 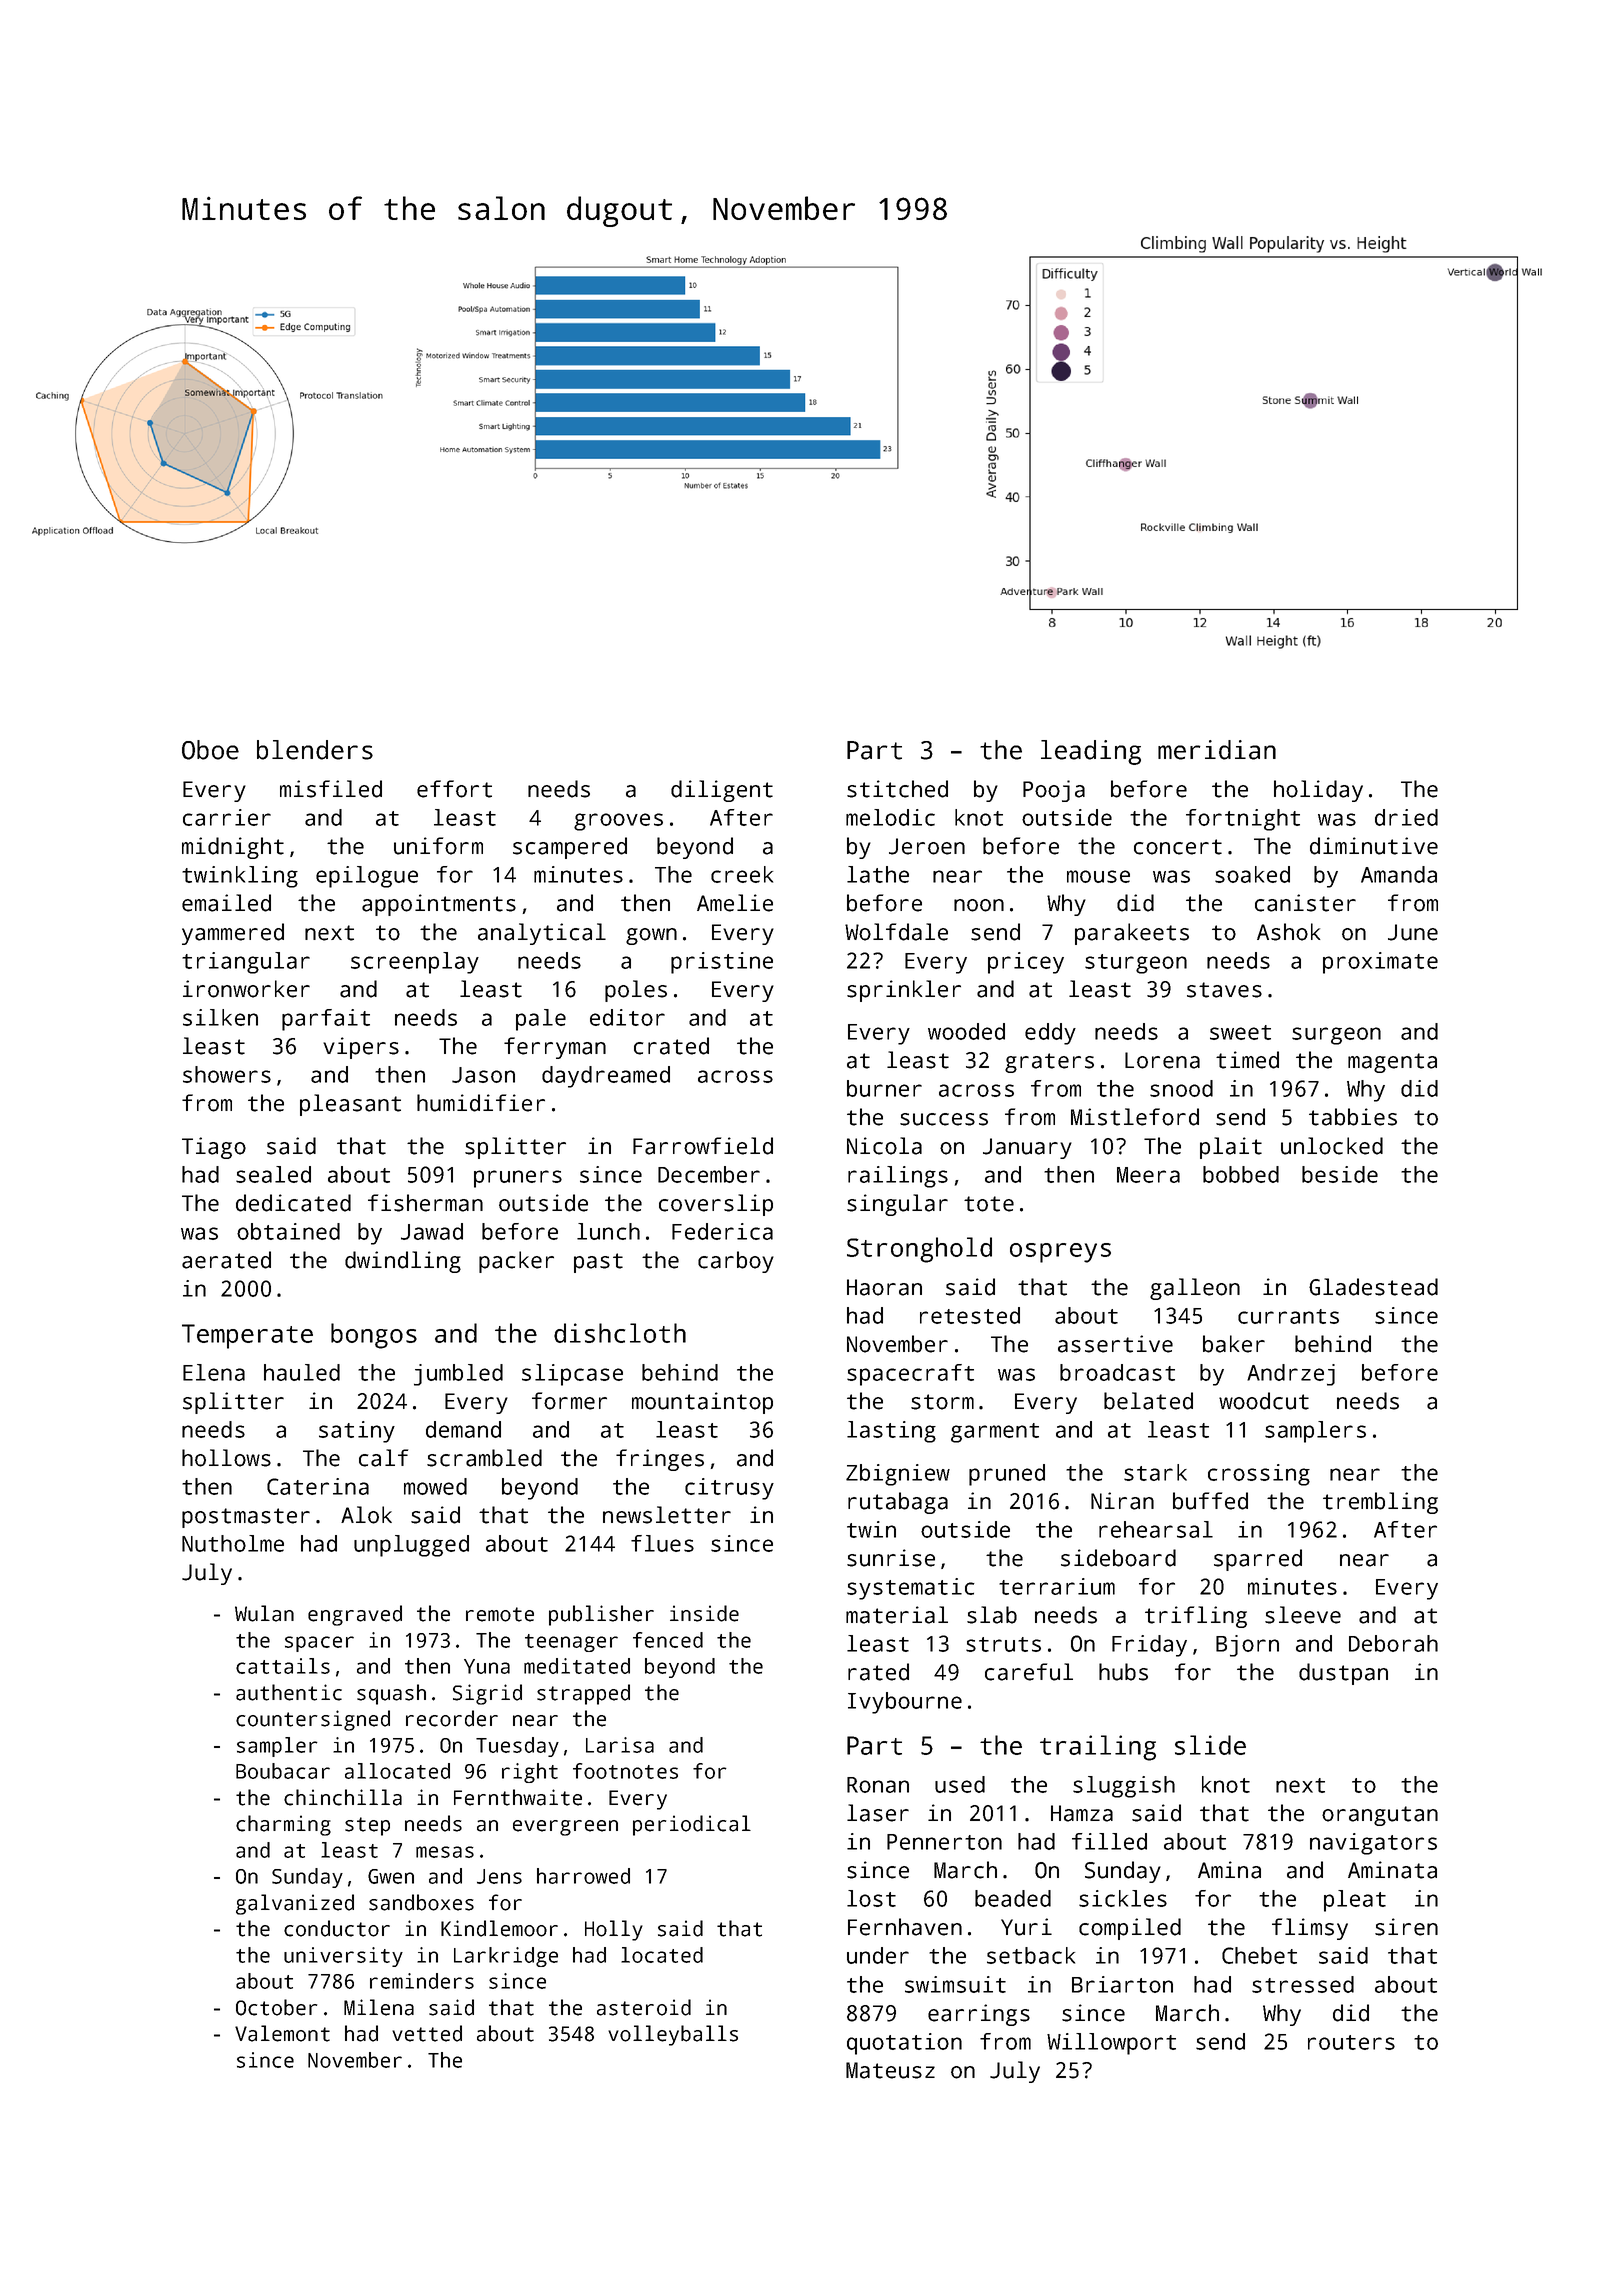 I want to click on Valemont, so click(x=282, y=2033).
